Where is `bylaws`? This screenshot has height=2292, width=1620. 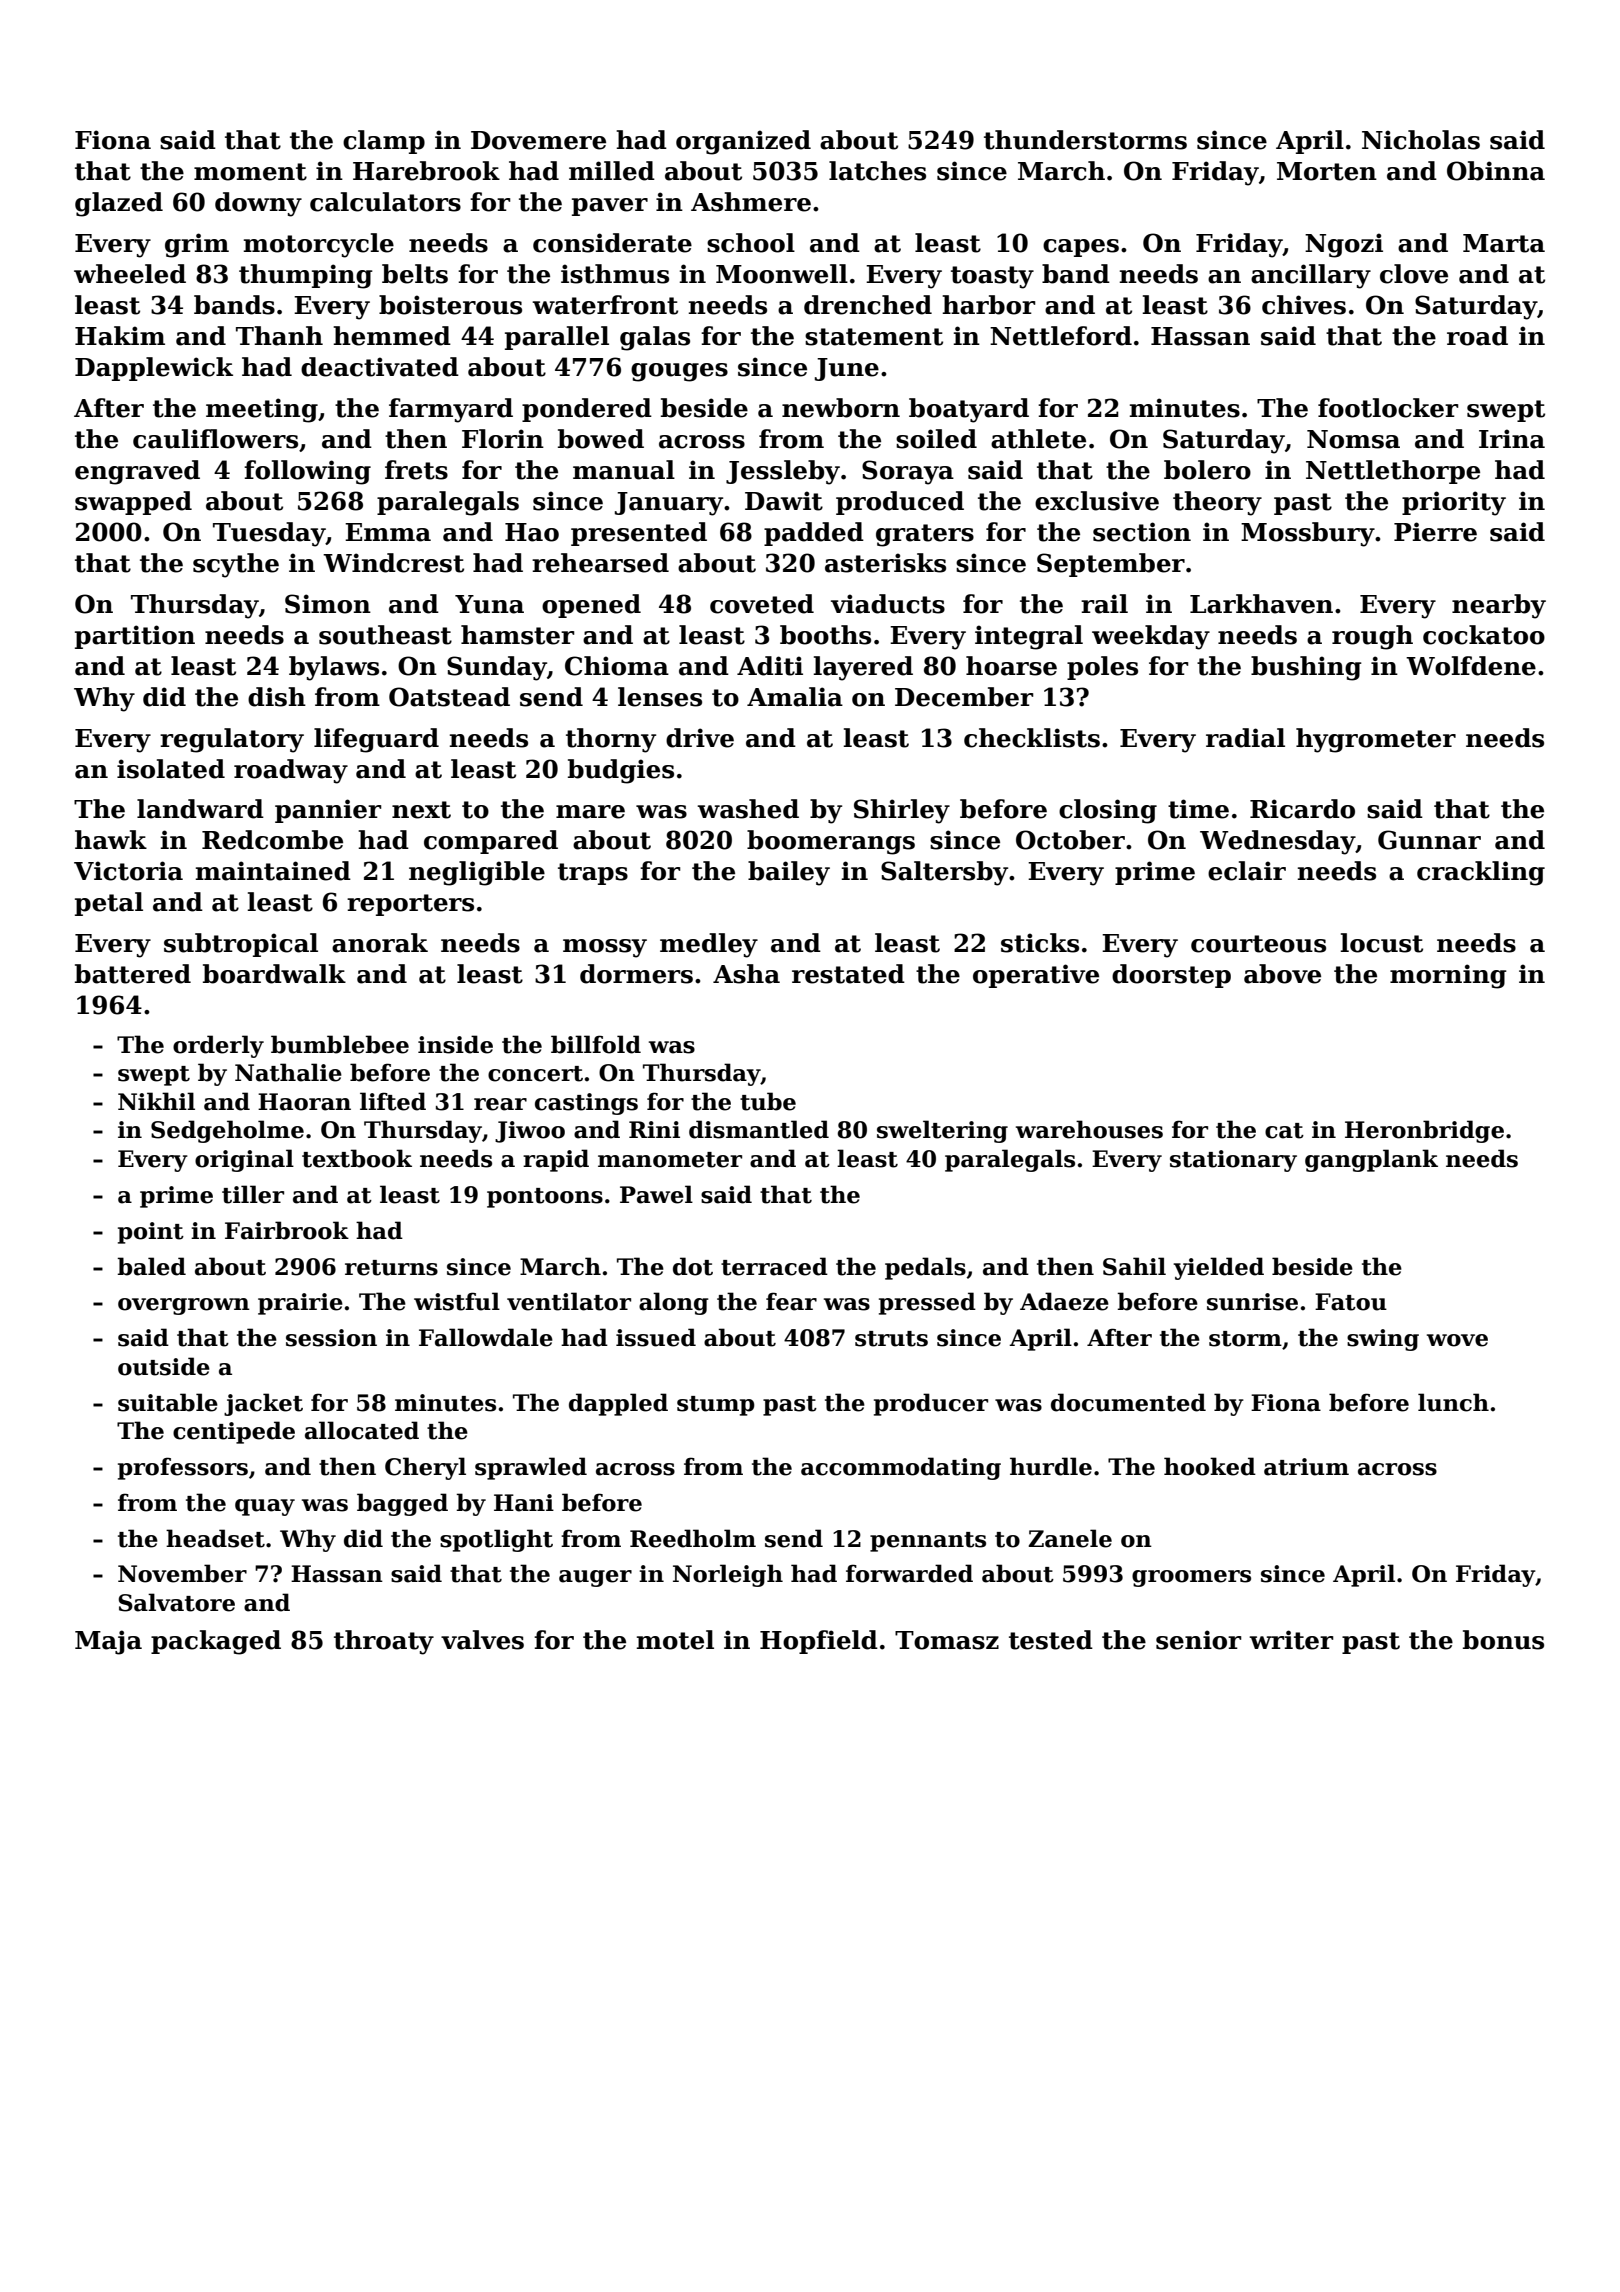
bylaws is located at coordinates (334, 668).
